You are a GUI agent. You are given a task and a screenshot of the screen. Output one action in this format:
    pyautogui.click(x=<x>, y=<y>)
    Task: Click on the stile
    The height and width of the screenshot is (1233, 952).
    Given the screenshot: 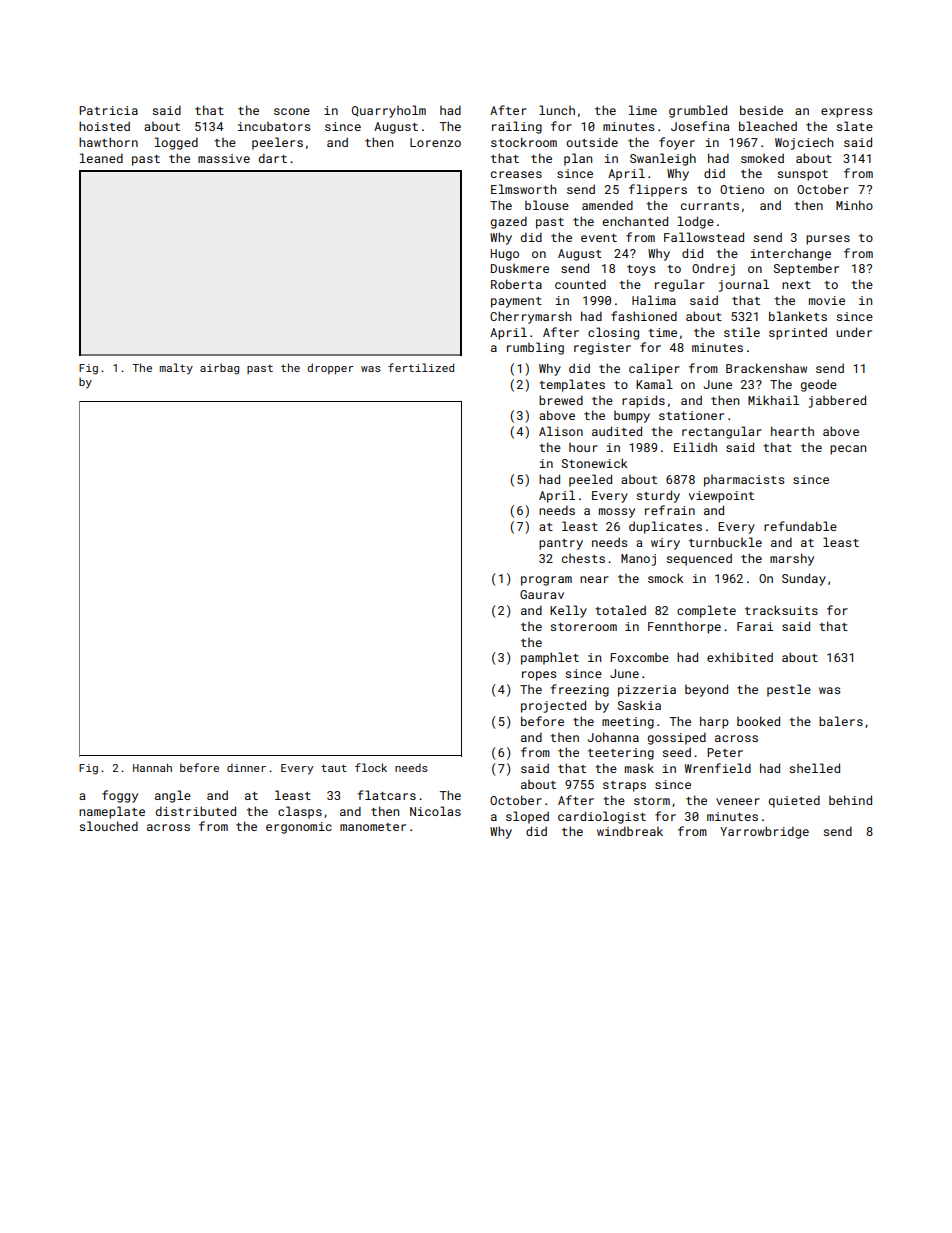 What is the action you would take?
    pyautogui.click(x=742, y=332)
